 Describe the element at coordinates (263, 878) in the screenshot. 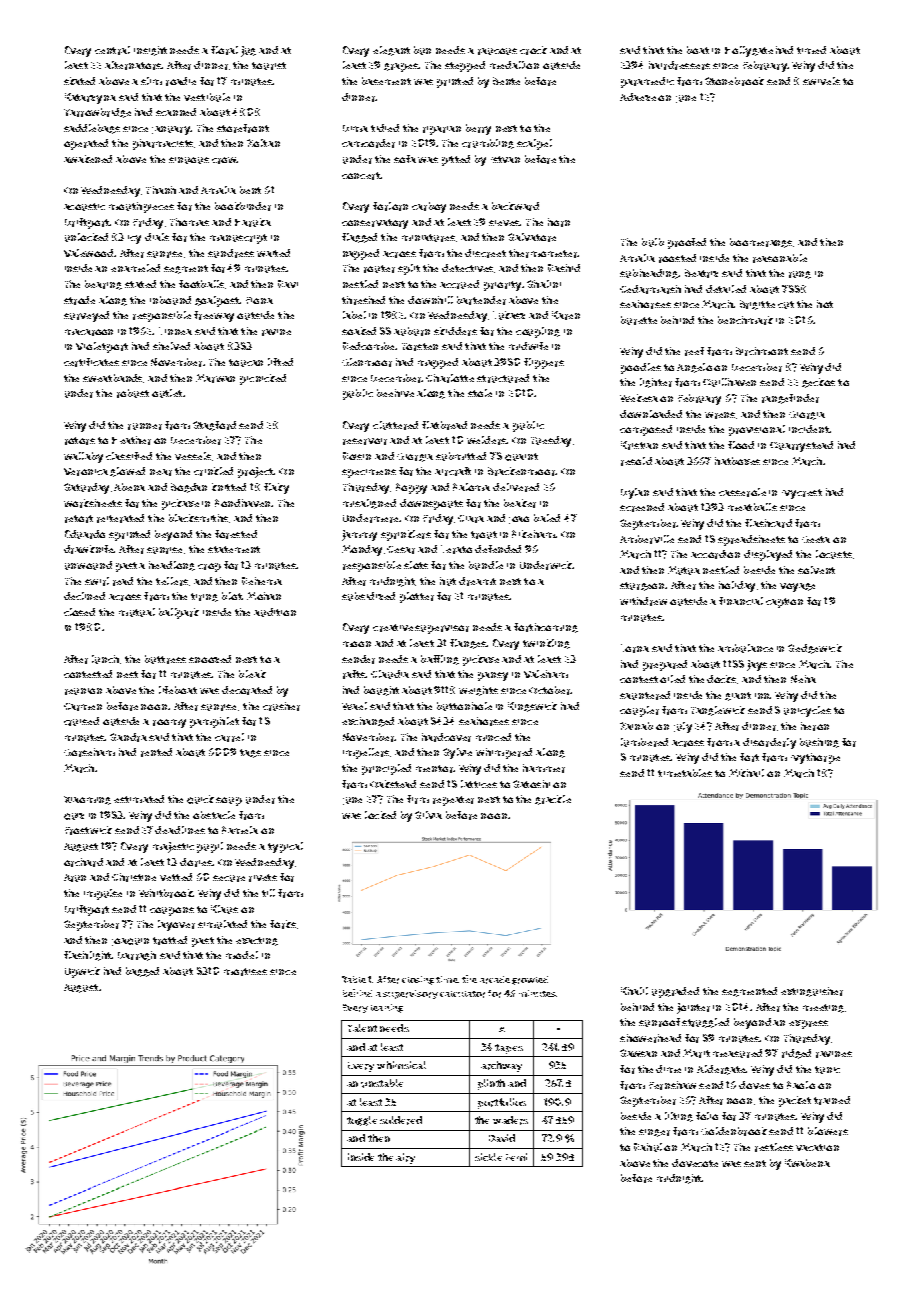

I see `rivets` at that location.
